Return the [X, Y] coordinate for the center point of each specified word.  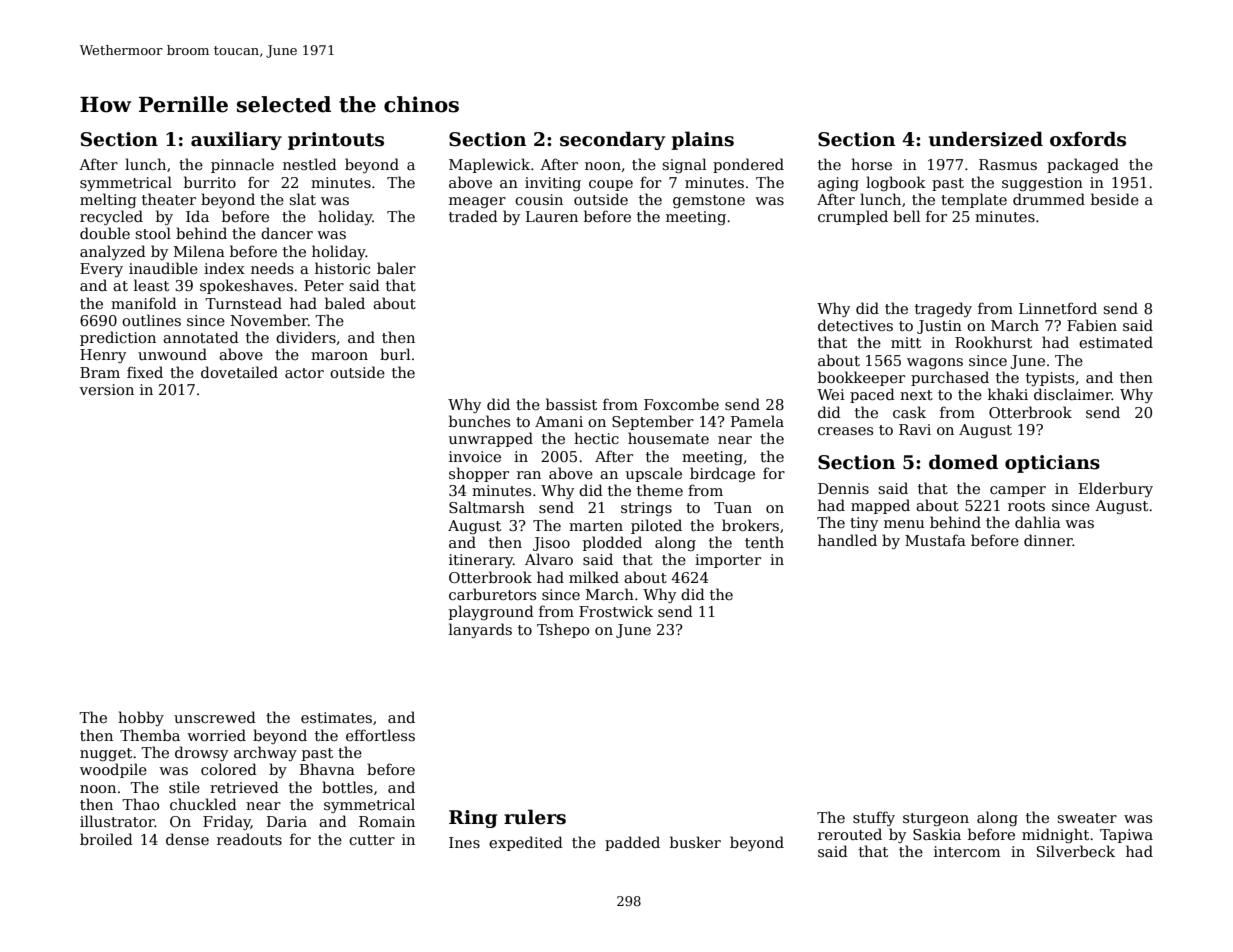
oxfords [1088, 139]
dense [187, 839]
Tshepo [563, 630]
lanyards [480, 630]
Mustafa [935, 540]
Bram [100, 372]
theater [169, 199]
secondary [612, 140]
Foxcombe [681, 404]
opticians [1052, 464]
